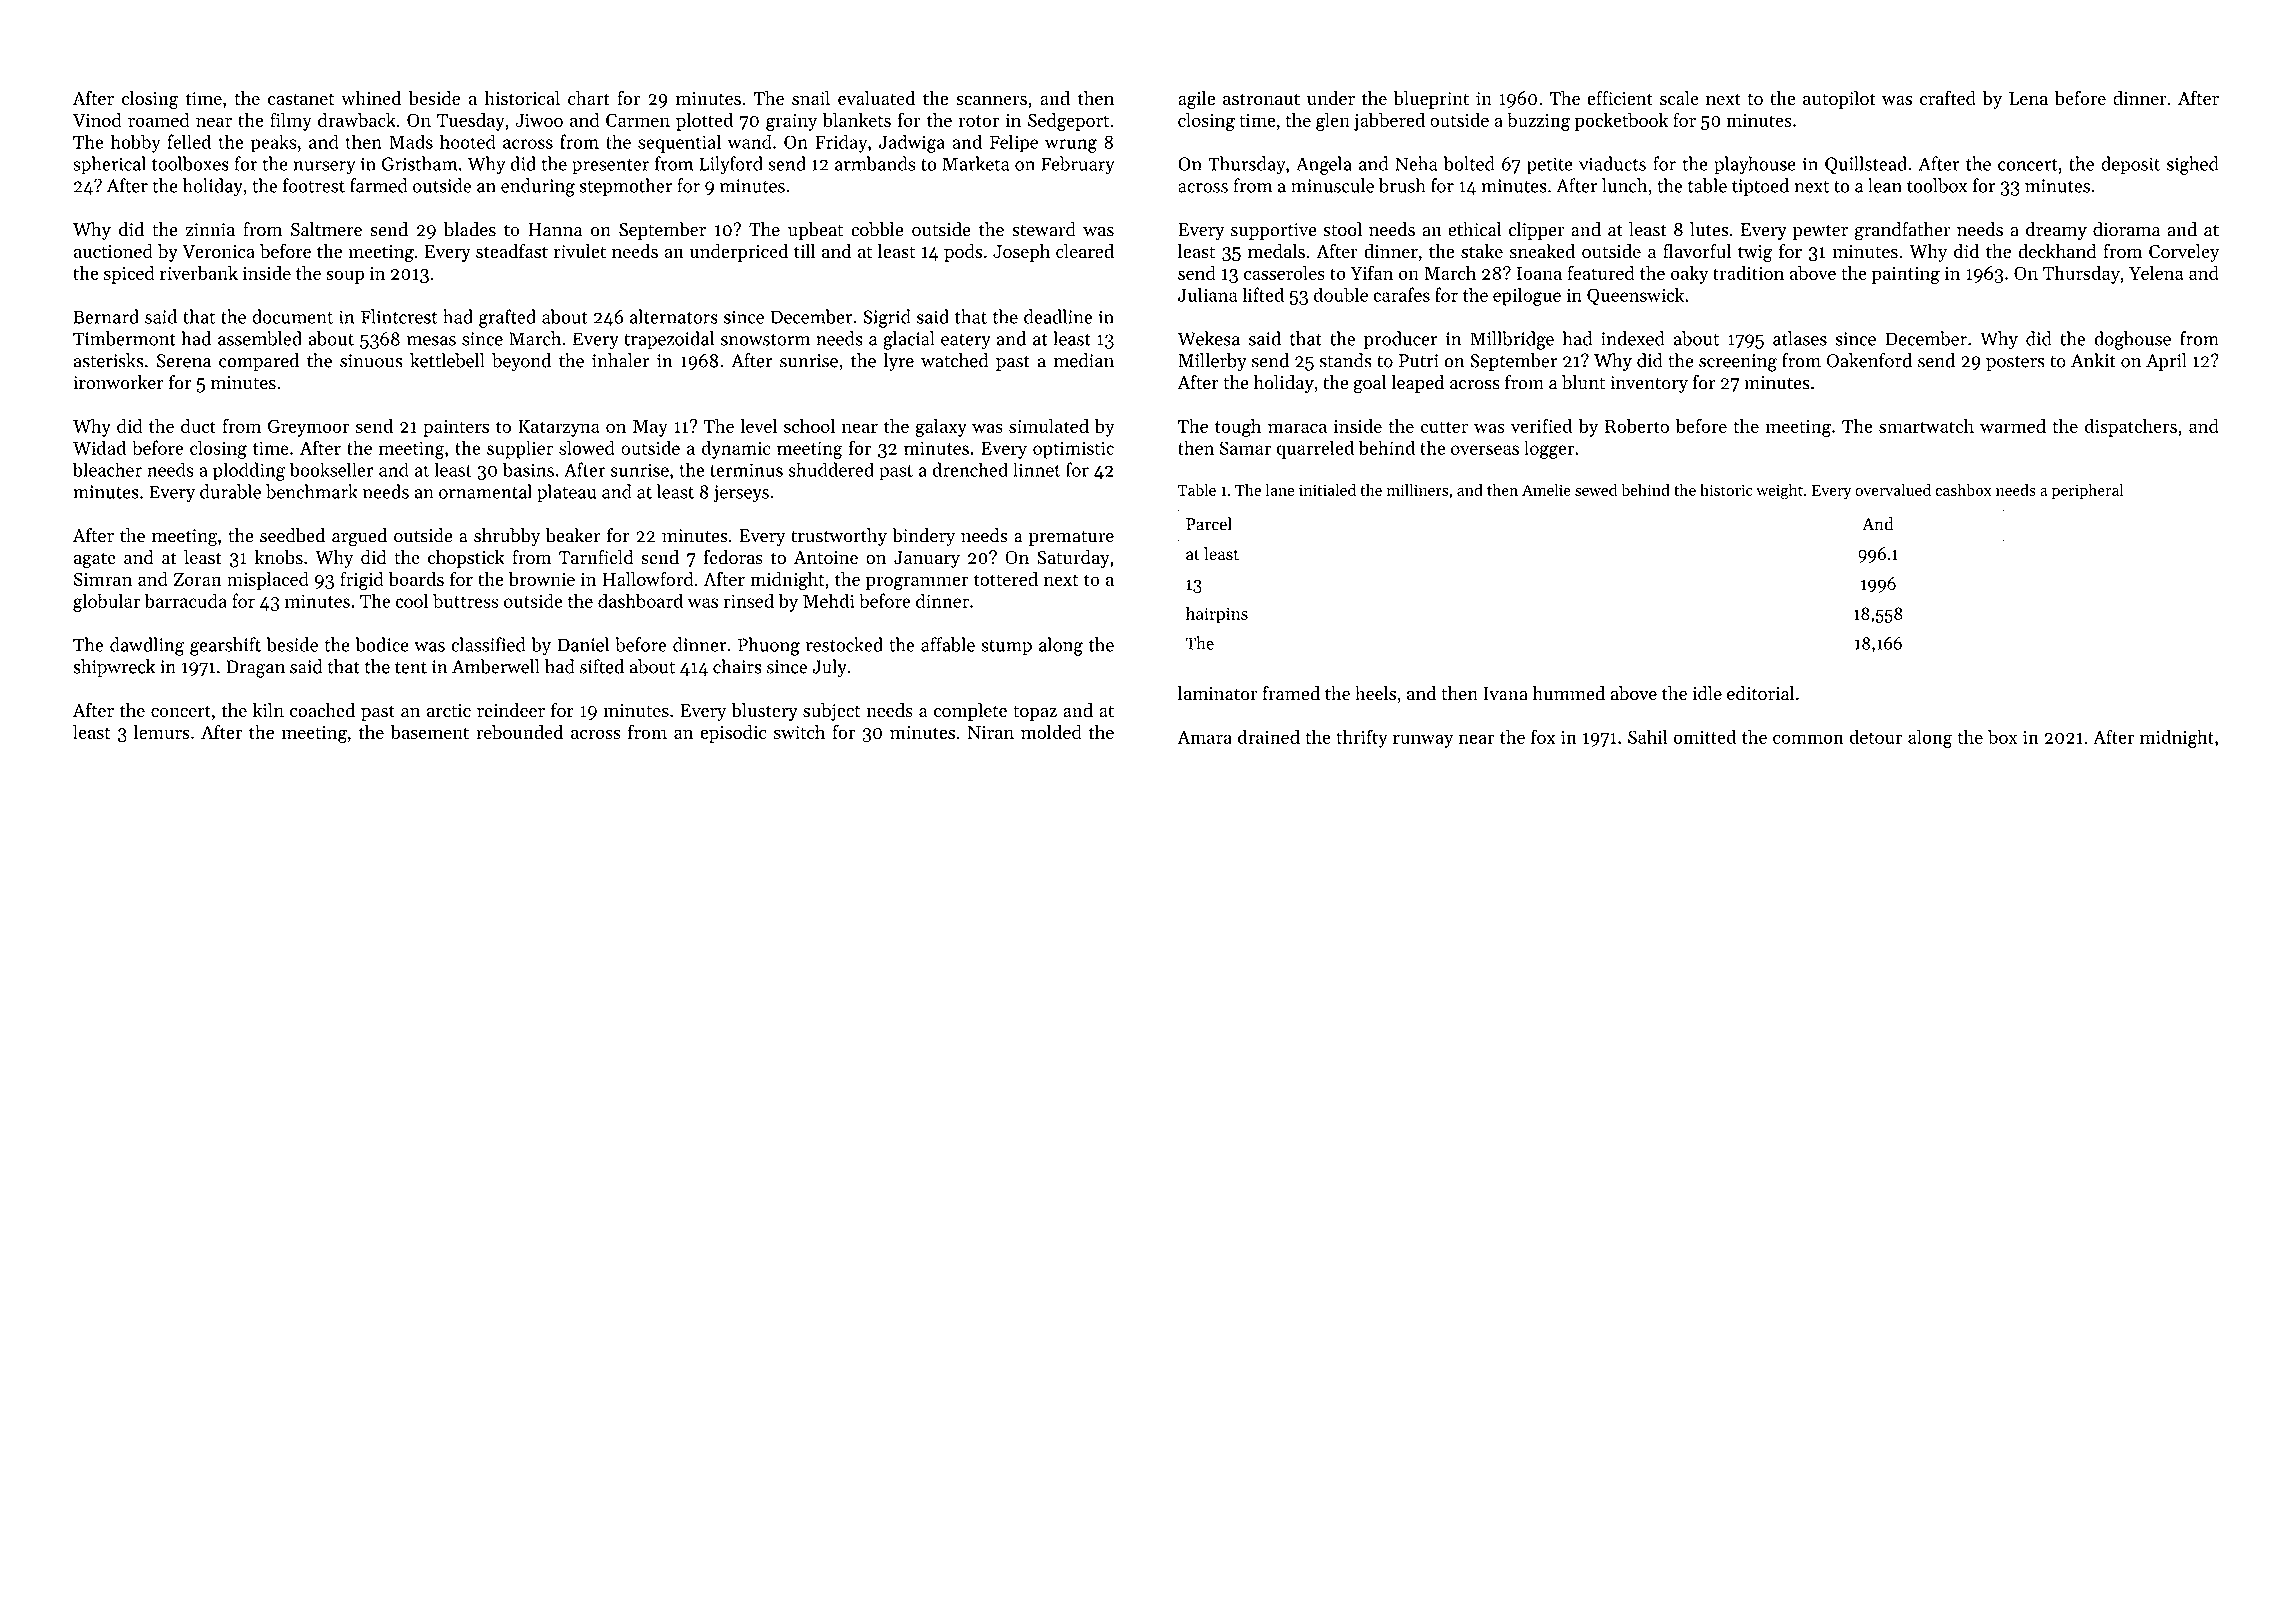 The image size is (2292, 1620). What do you see at coordinates (839, 537) in the screenshot?
I see `trustworthy` at bounding box center [839, 537].
